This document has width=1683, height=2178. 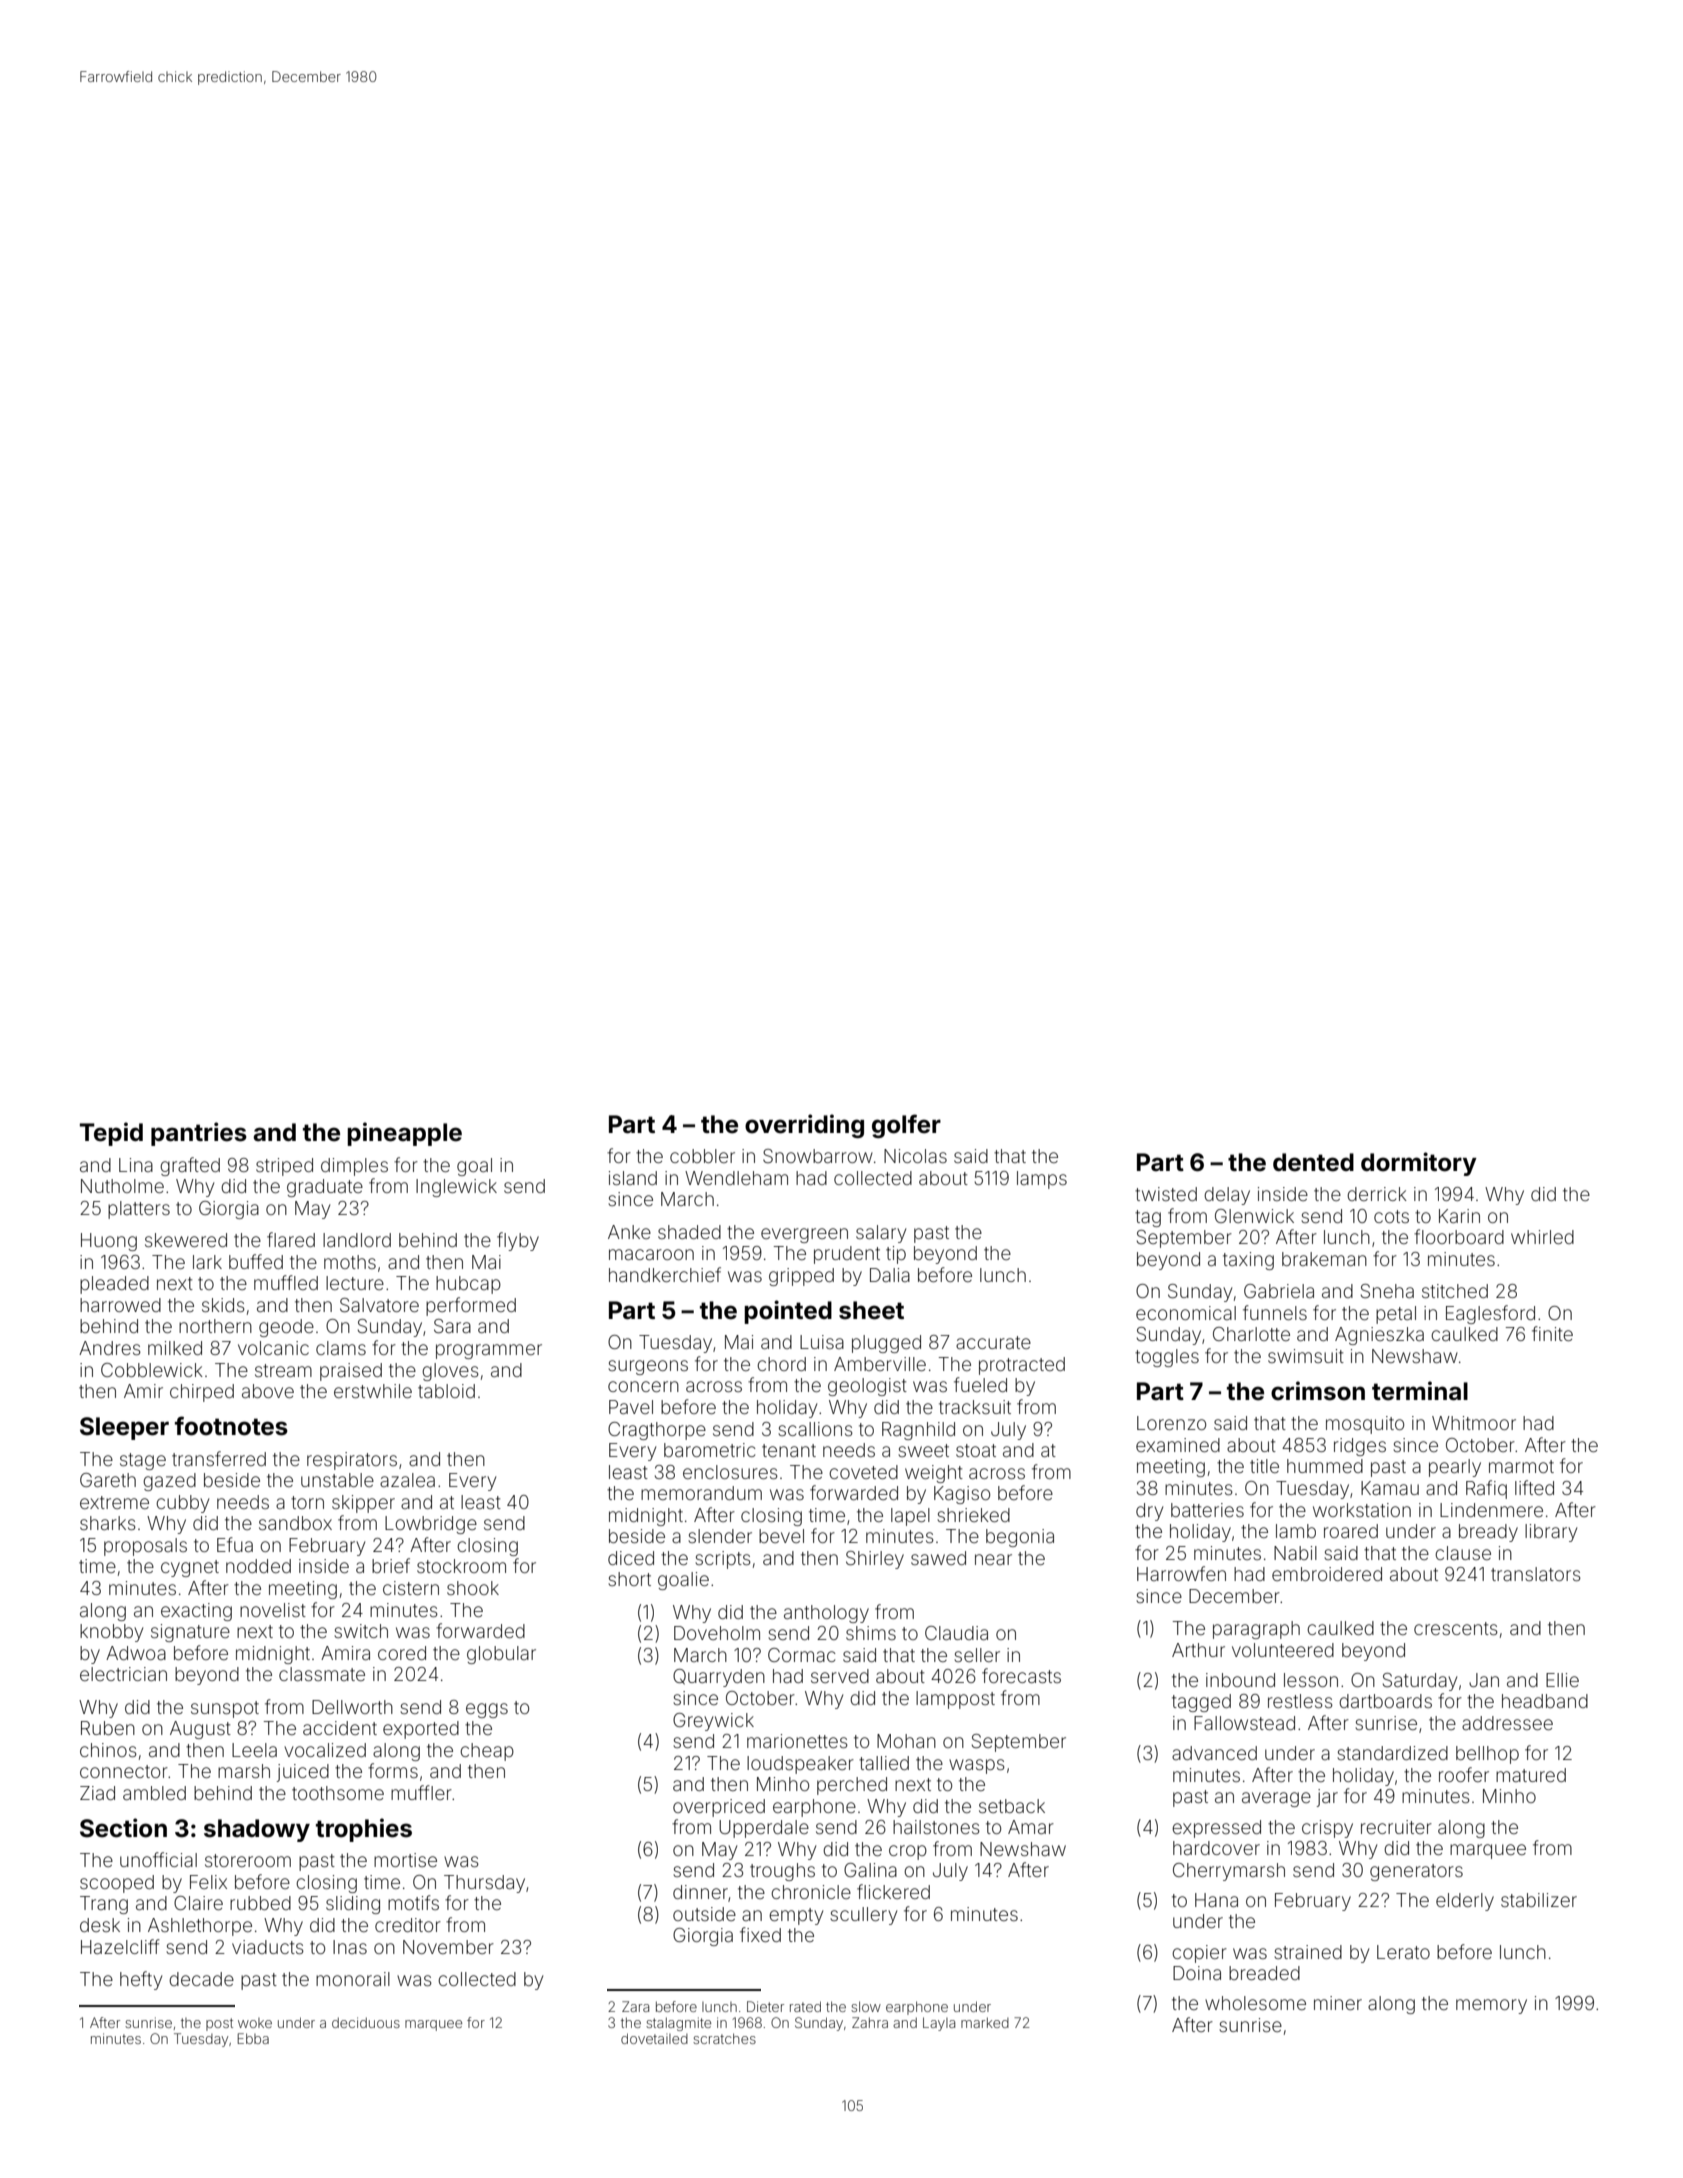 What do you see at coordinates (139, 1210) in the document?
I see `platters` at bounding box center [139, 1210].
